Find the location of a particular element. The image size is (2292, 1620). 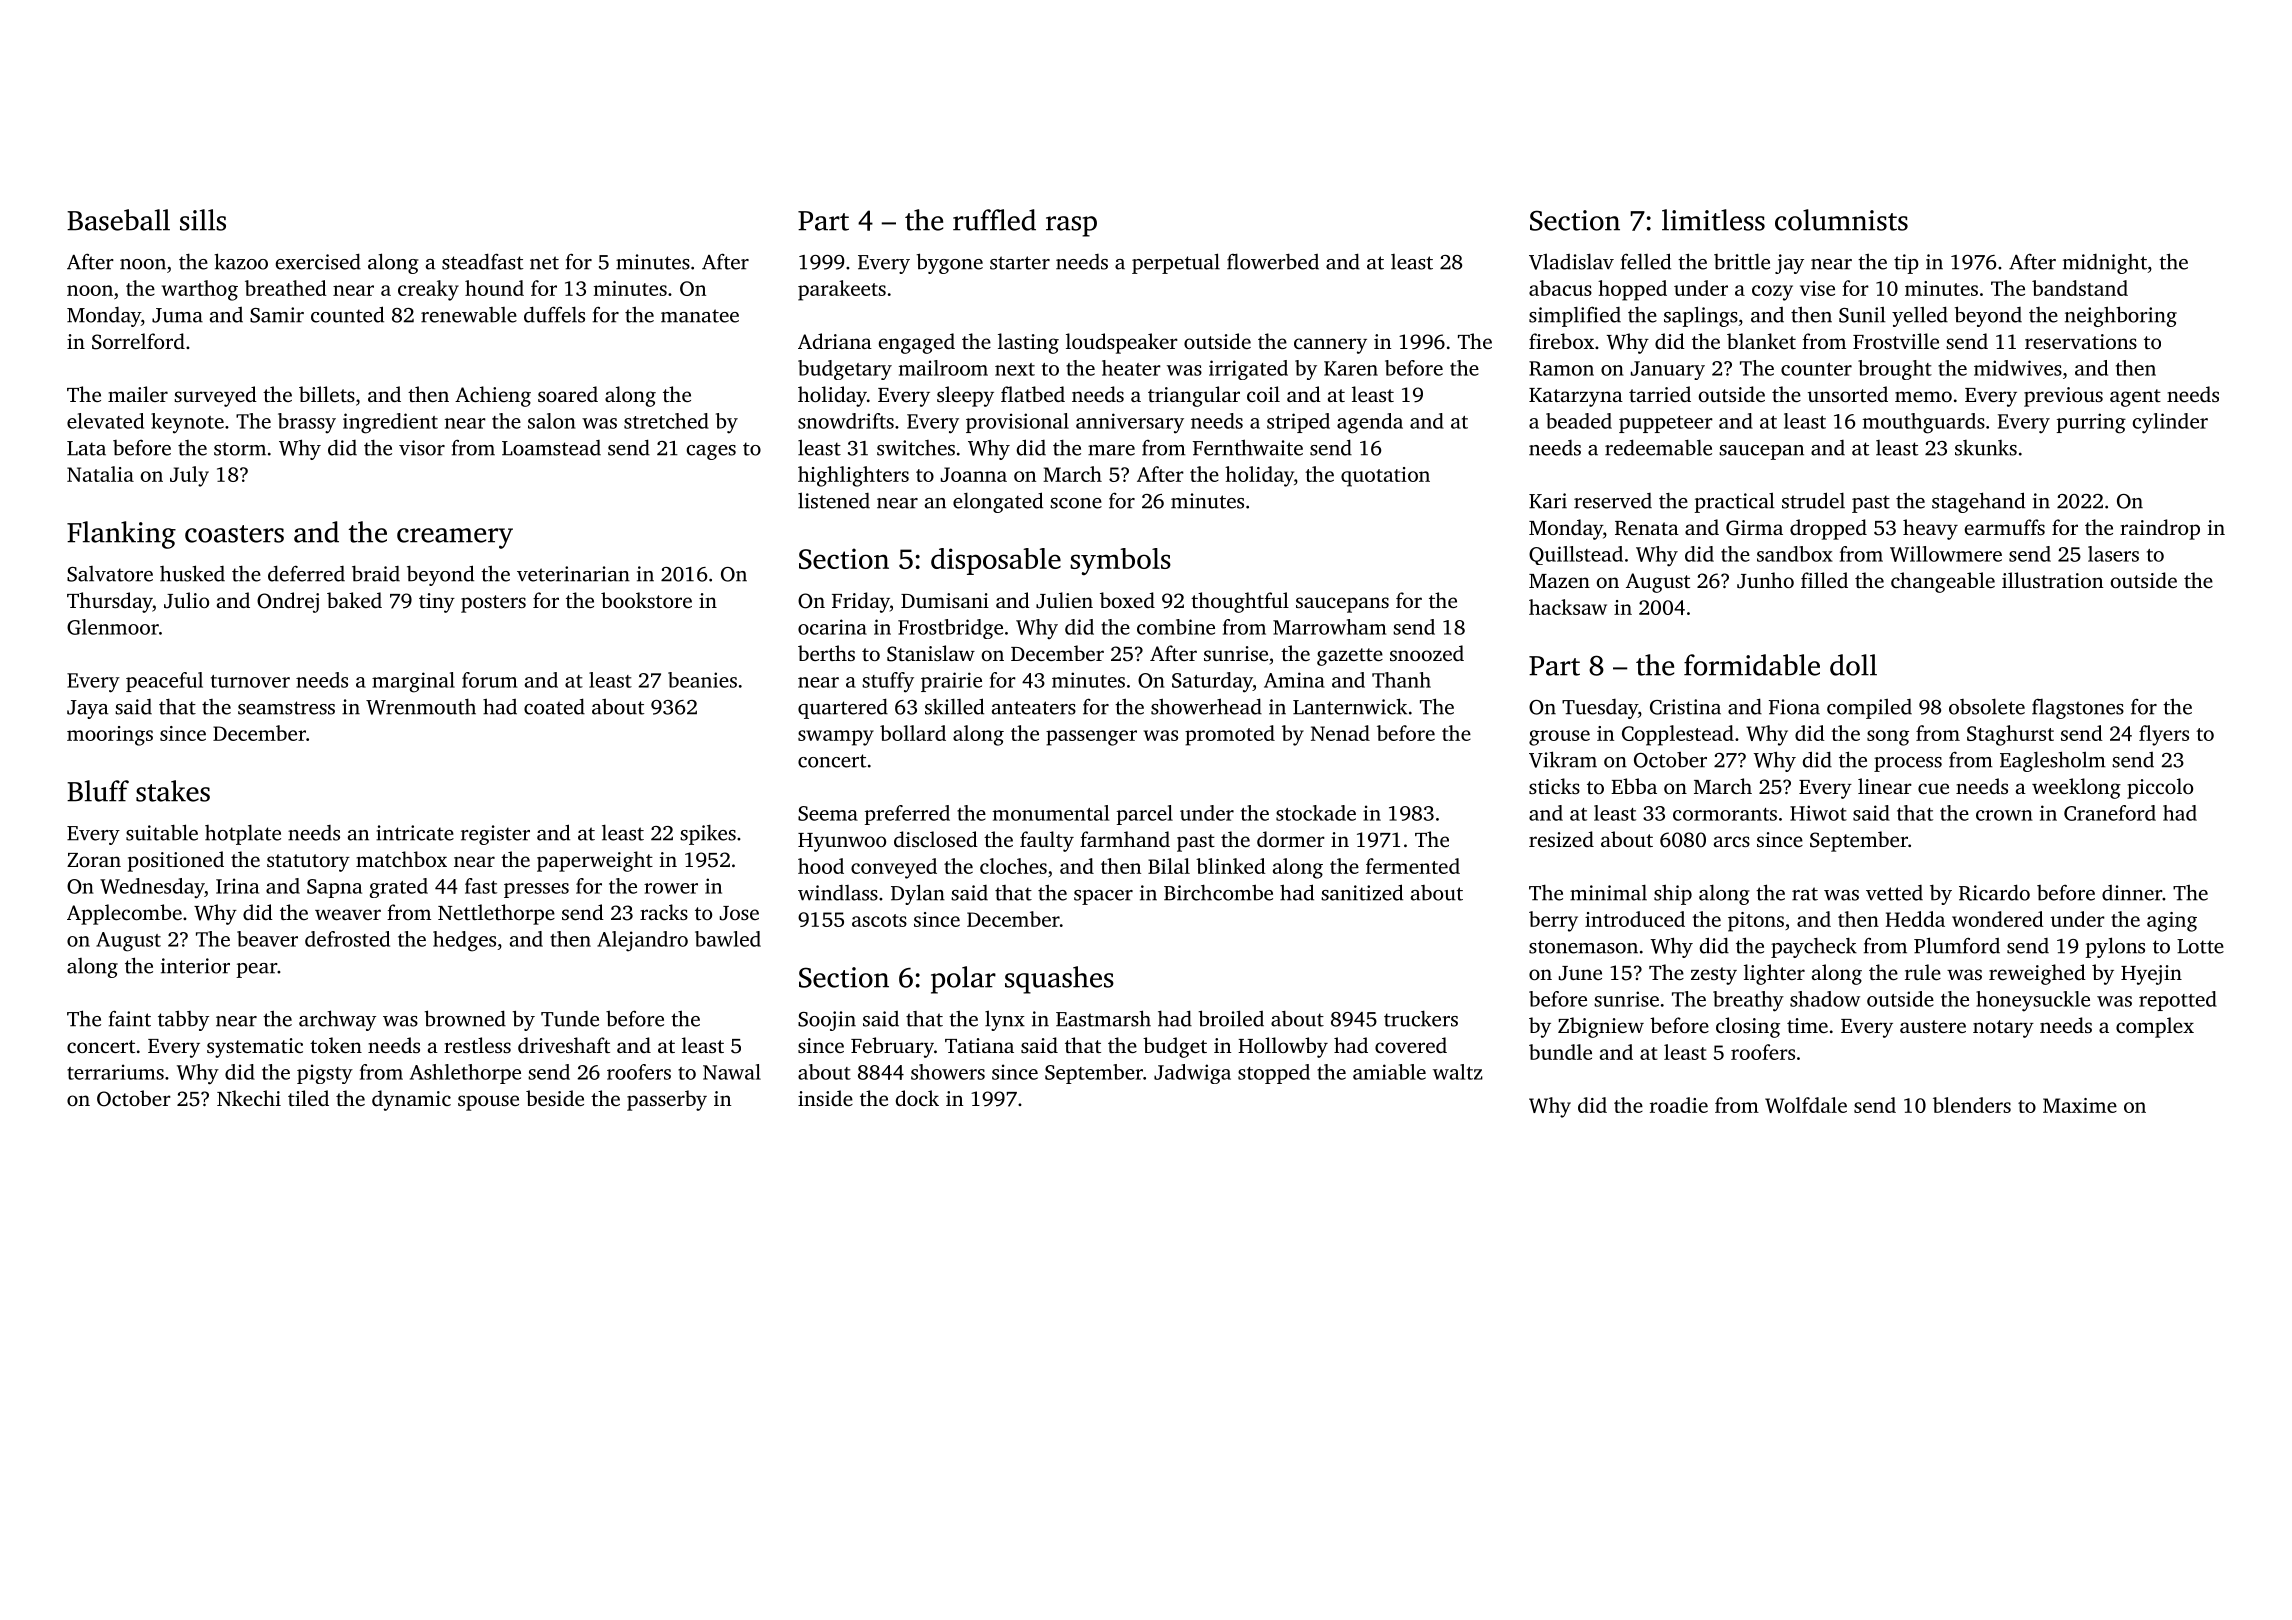

symbols is located at coordinates (1120, 561).
